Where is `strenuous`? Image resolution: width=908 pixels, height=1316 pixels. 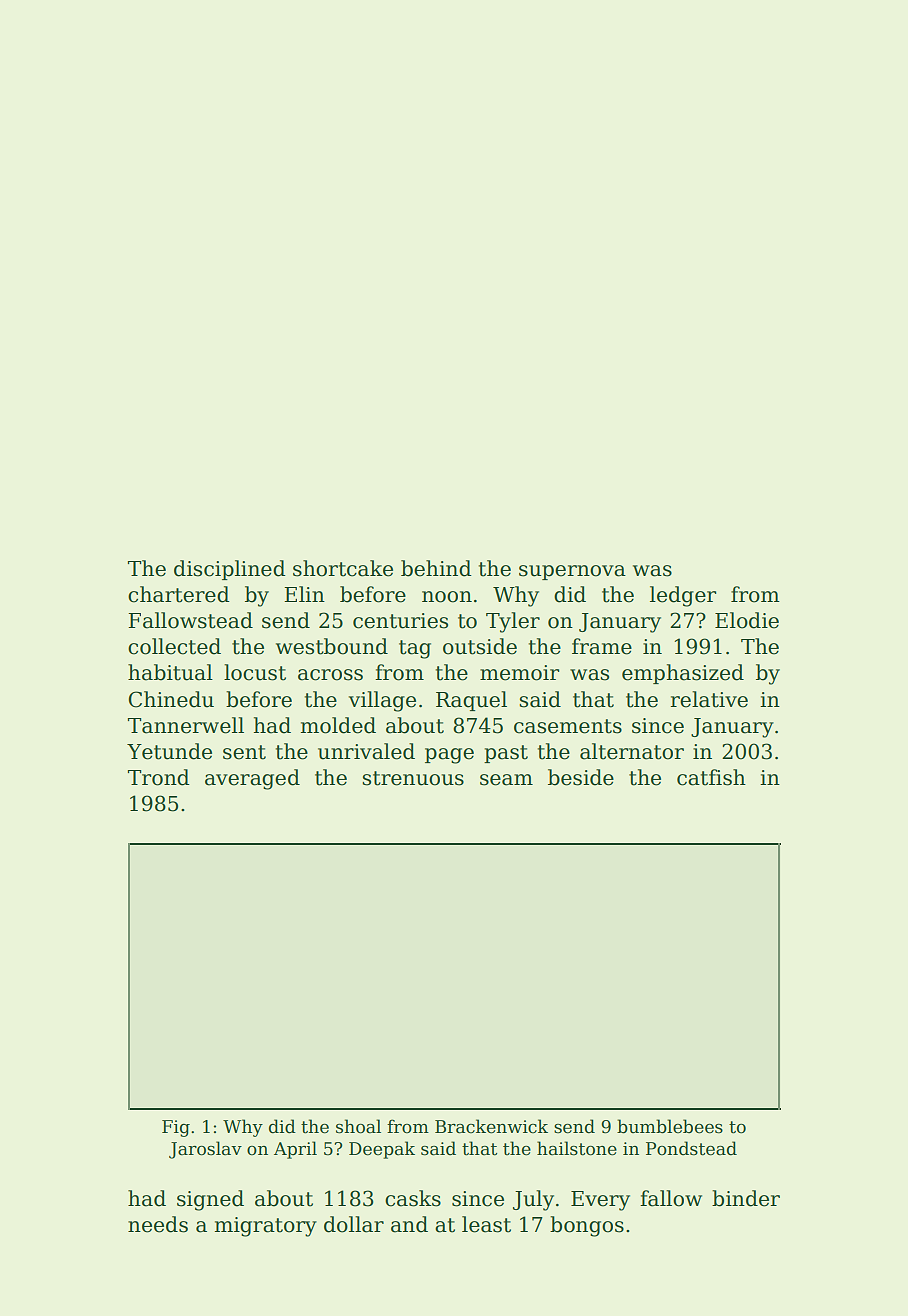 strenuous is located at coordinates (413, 778).
